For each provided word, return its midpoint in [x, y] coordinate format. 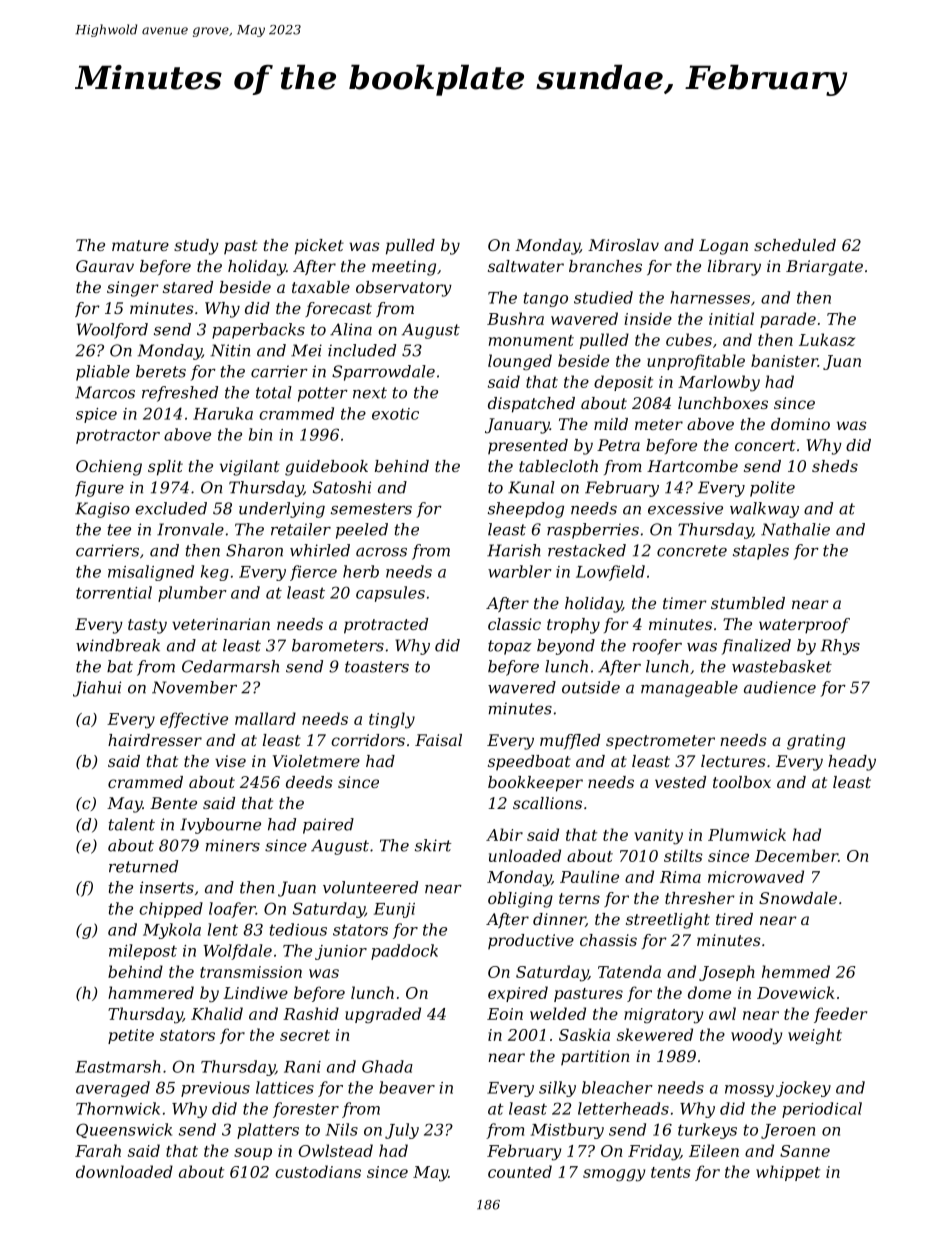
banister [784, 360]
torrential [114, 592]
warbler [520, 571]
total [274, 392]
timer [685, 603]
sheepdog [526, 510]
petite [131, 1036]
